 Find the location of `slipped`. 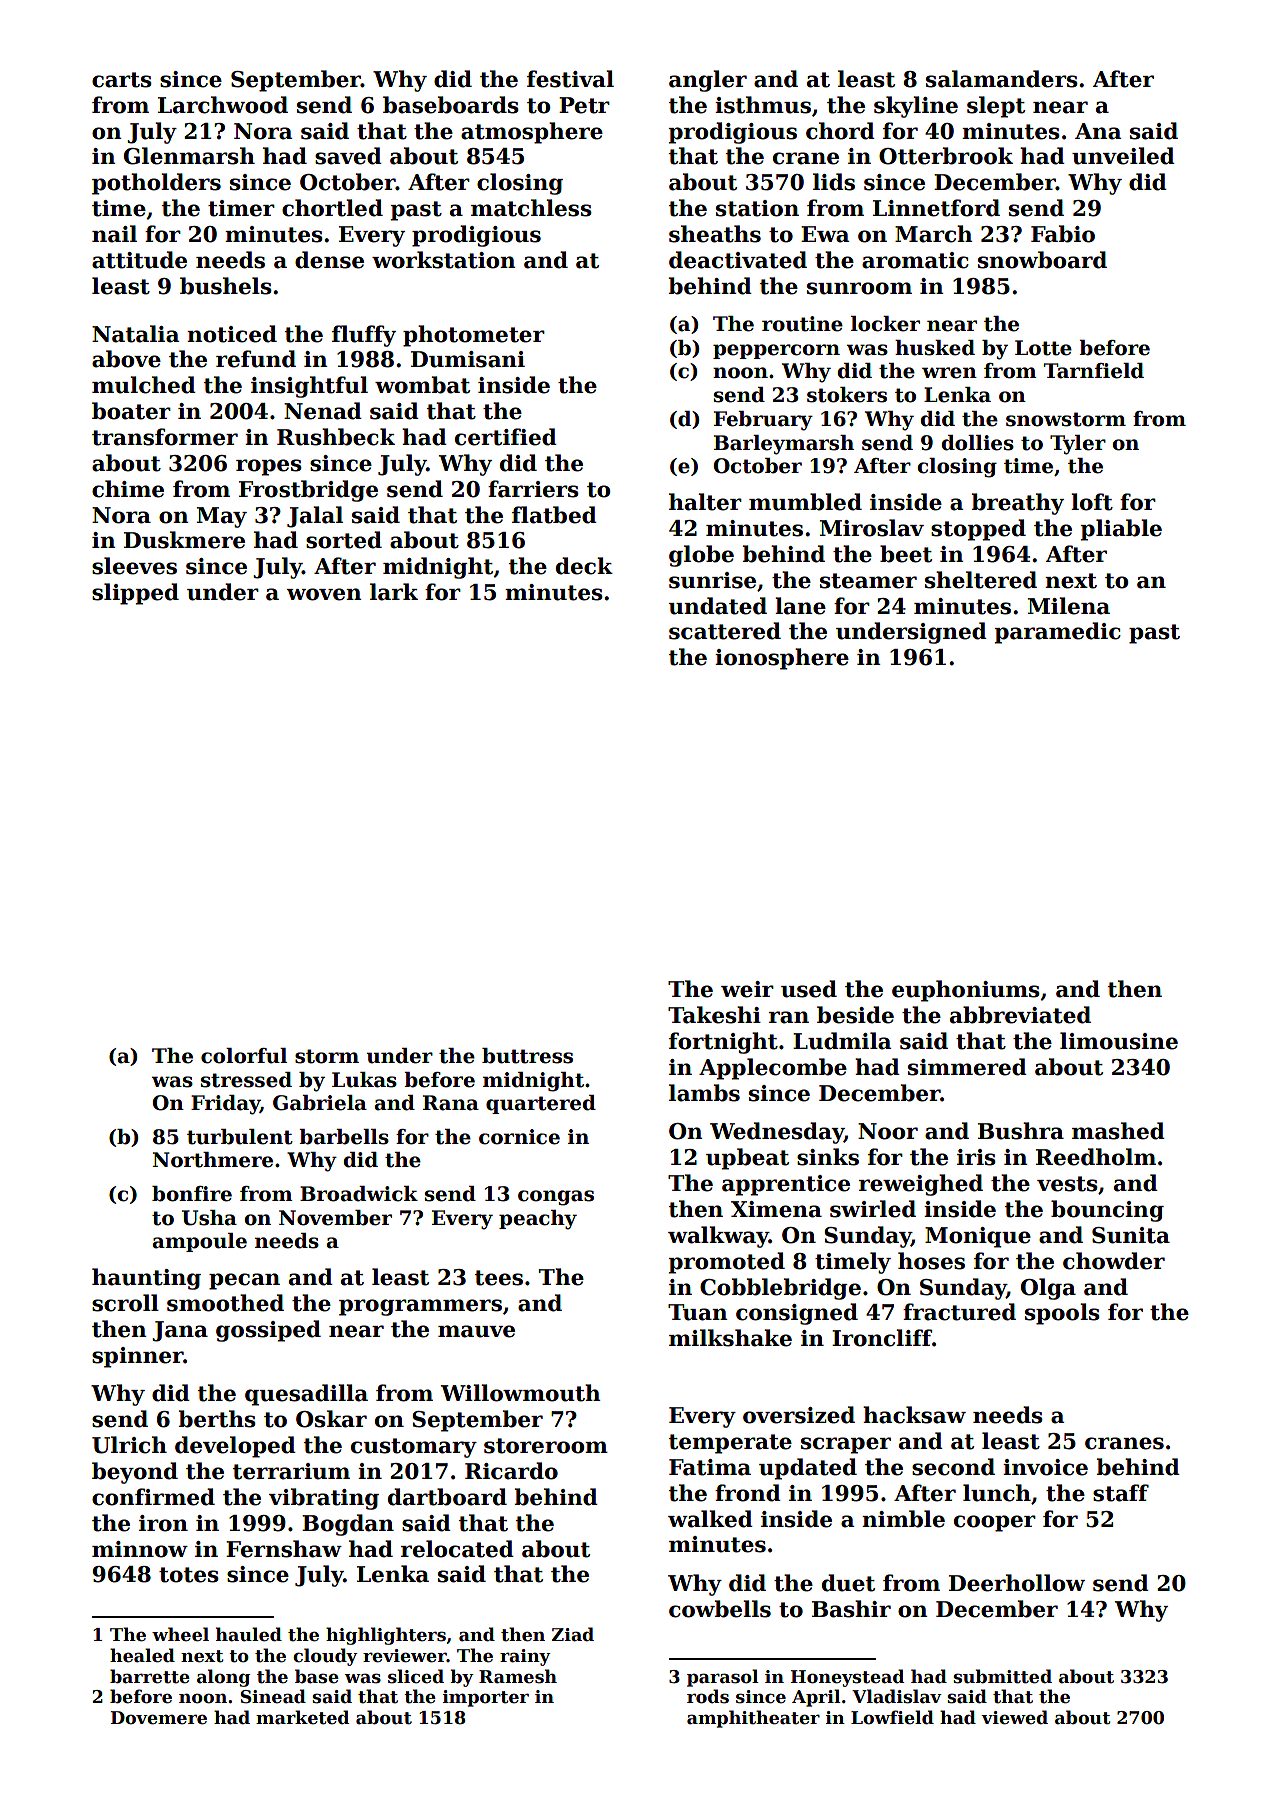

slipped is located at coordinates (135, 594).
